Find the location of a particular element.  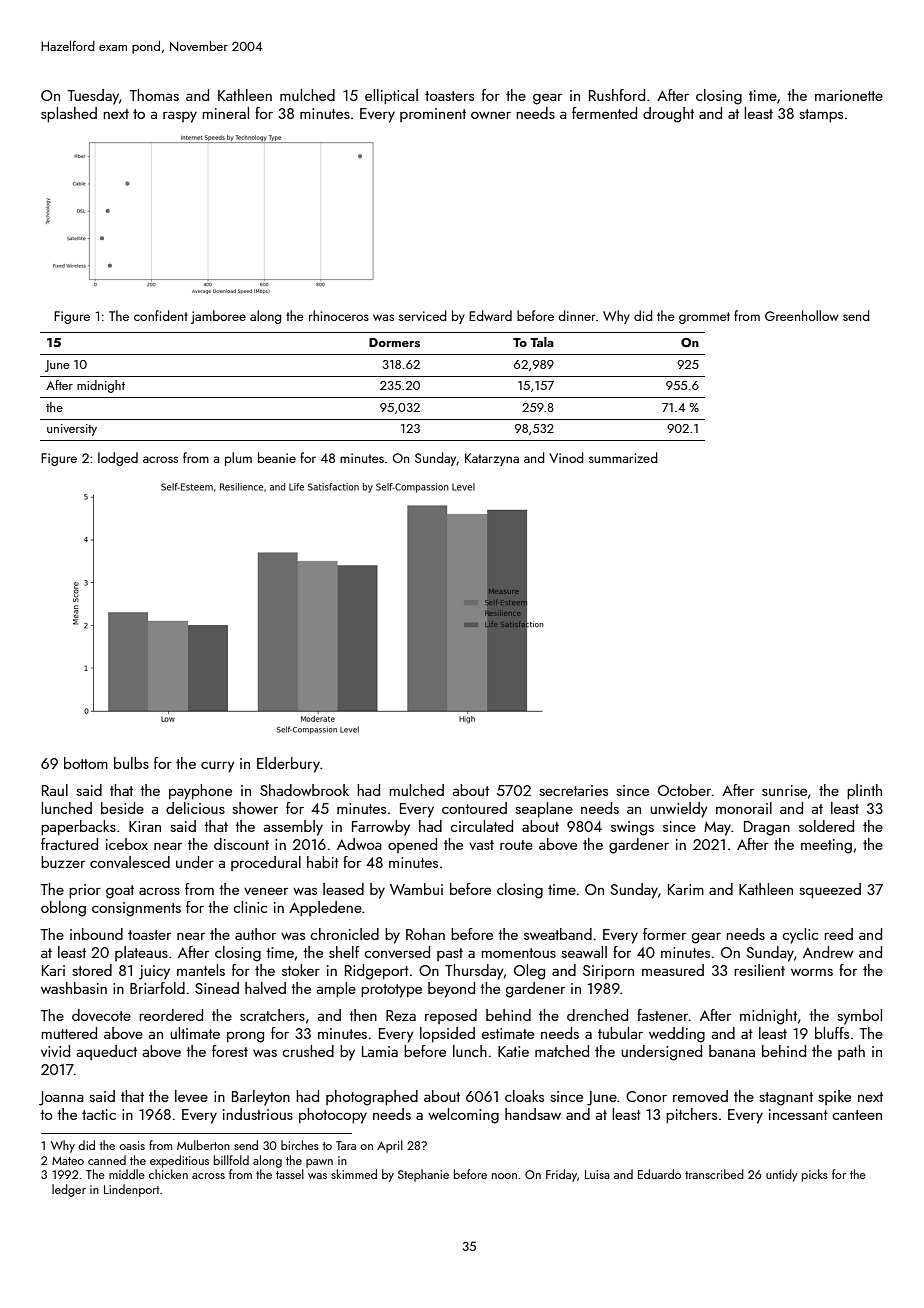

reposed is located at coordinates (451, 1016).
